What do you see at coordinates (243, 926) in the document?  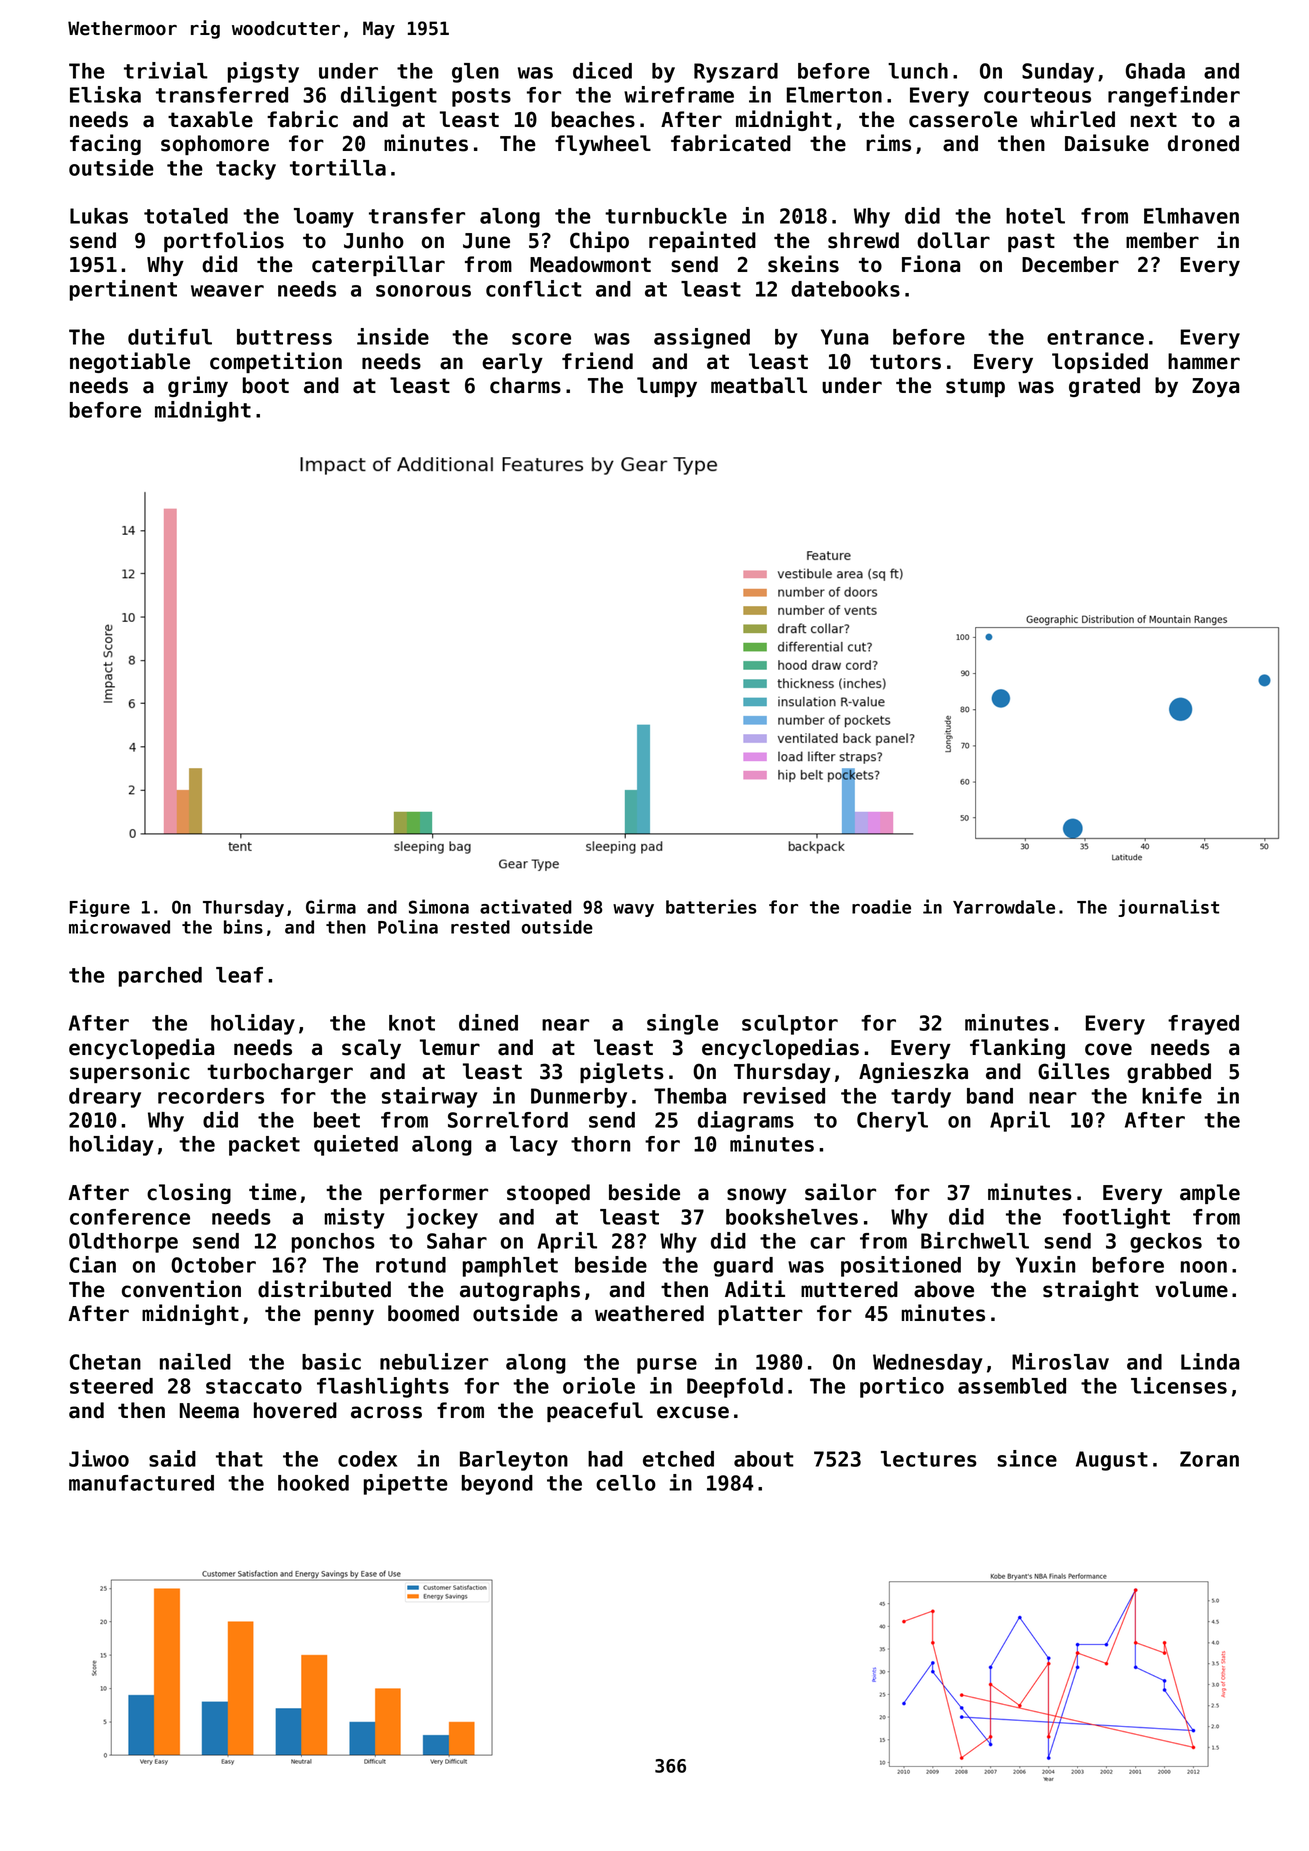 I see `bins` at bounding box center [243, 926].
